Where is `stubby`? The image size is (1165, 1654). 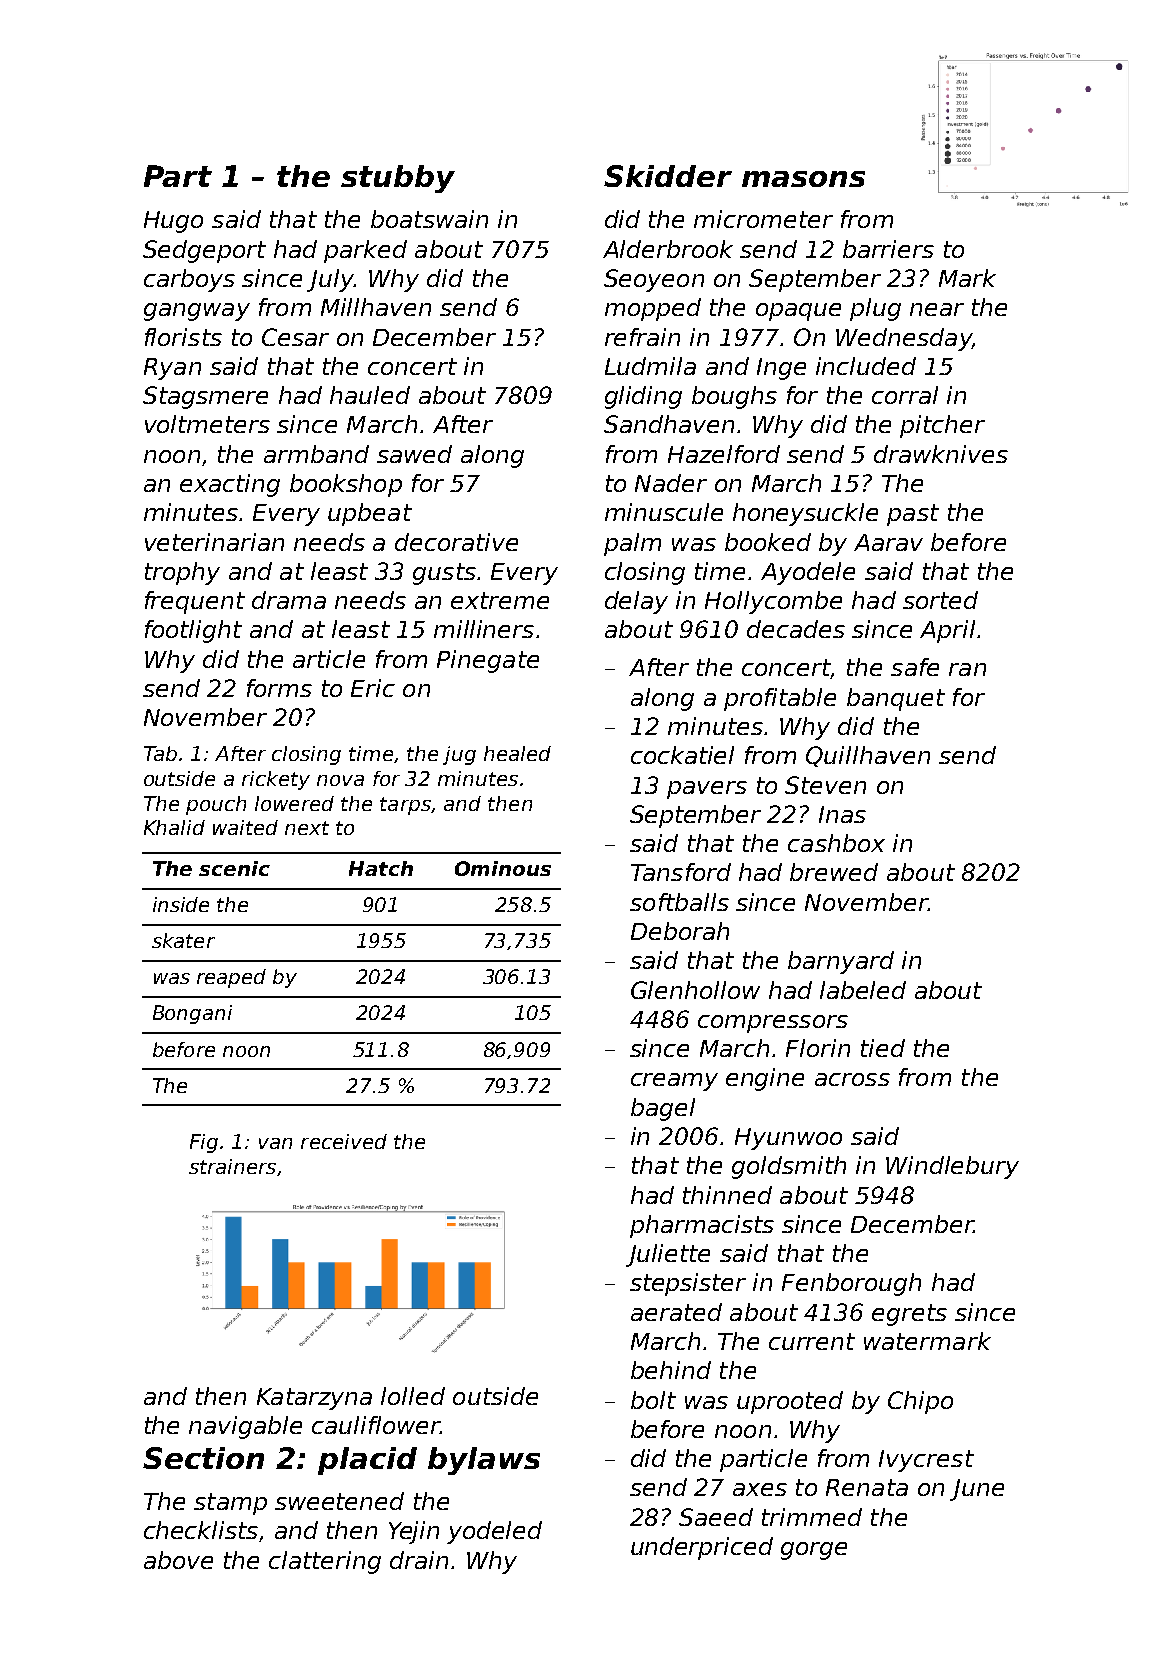 stubby is located at coordinates (398, 179).
